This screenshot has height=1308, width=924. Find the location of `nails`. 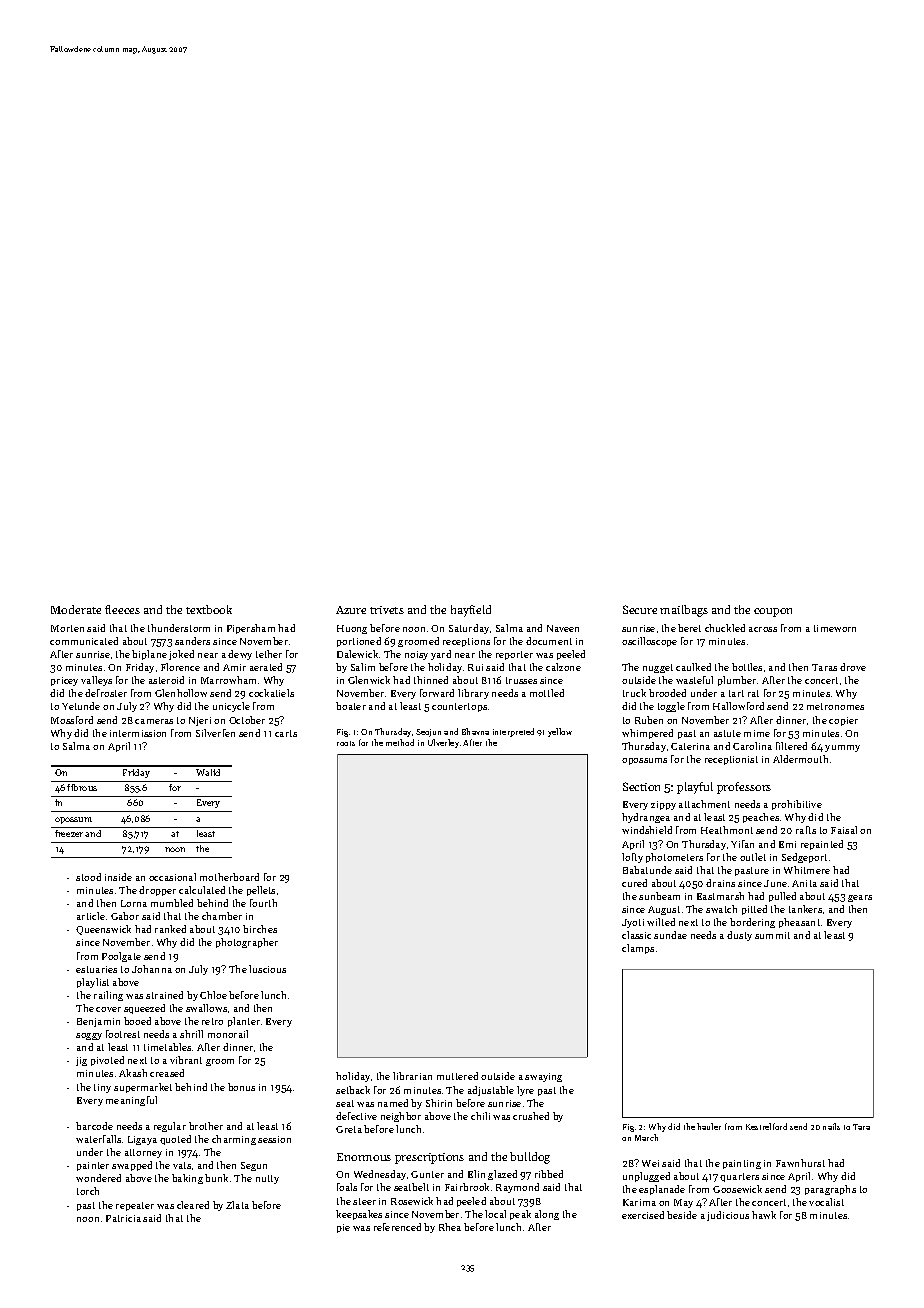

nails is located at coordinates (831, 1126).
